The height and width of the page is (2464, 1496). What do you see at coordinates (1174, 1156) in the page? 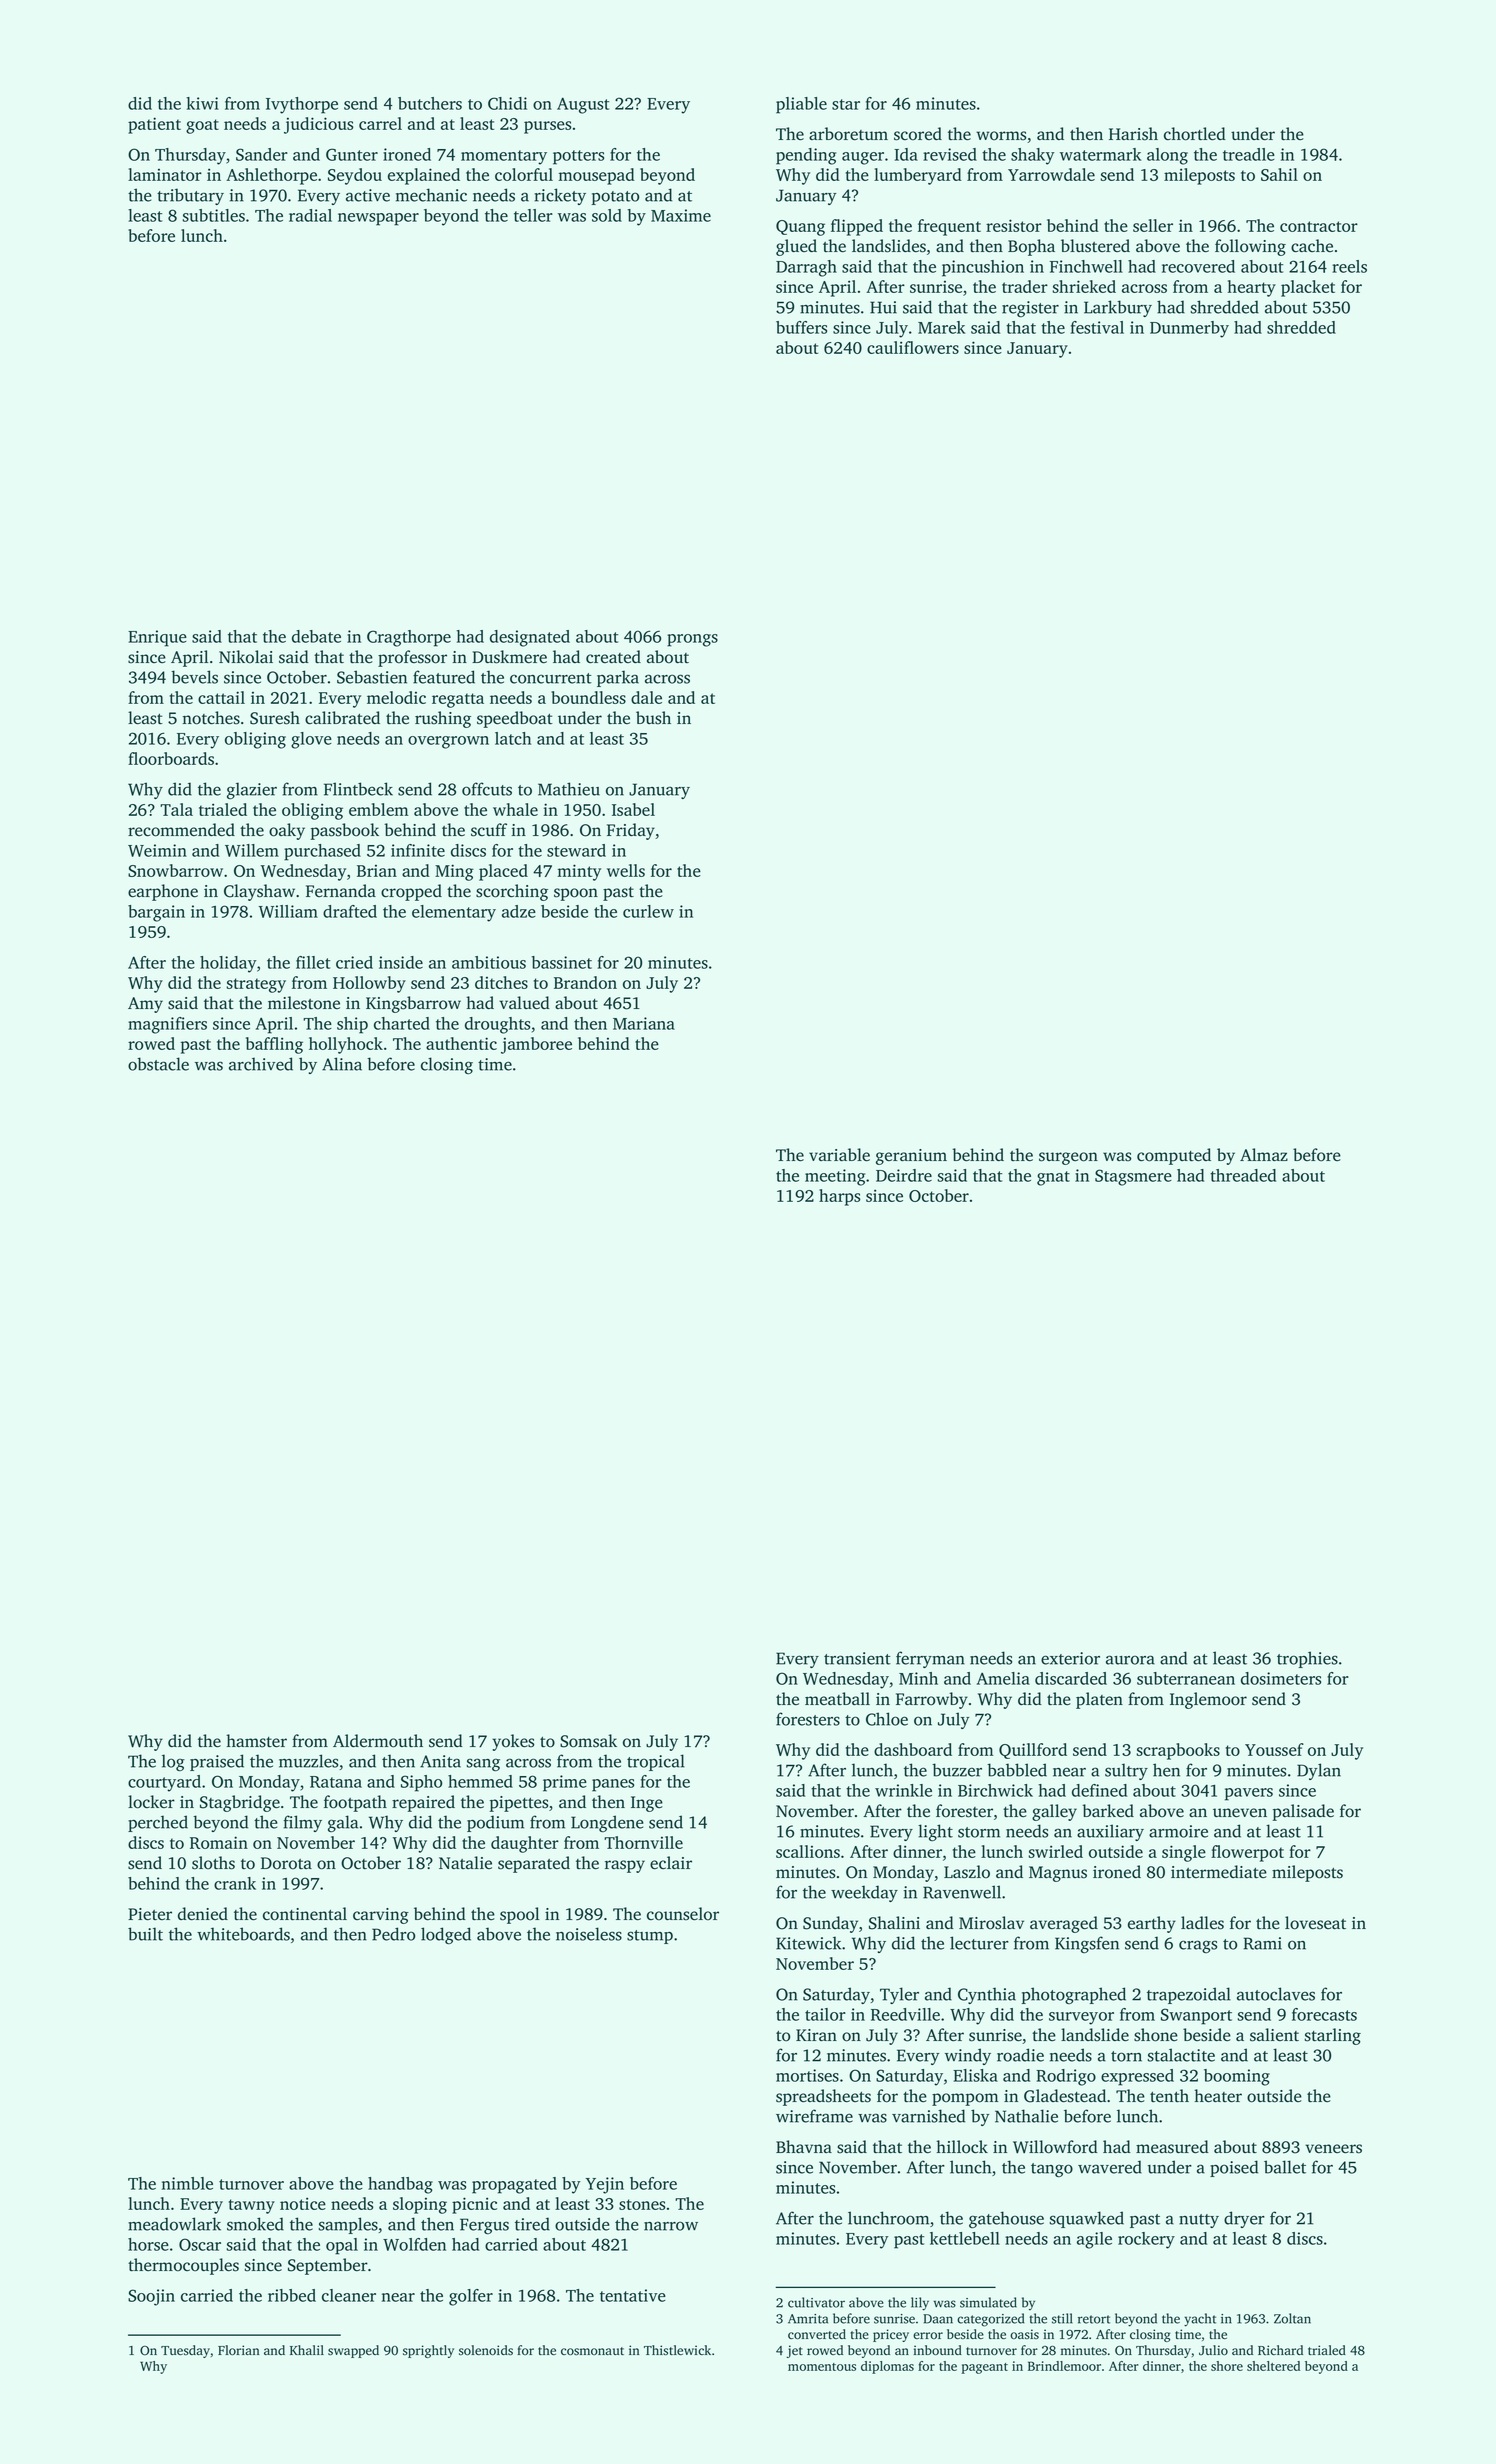
I see `computed` at bounding box center [1174, 1156].
